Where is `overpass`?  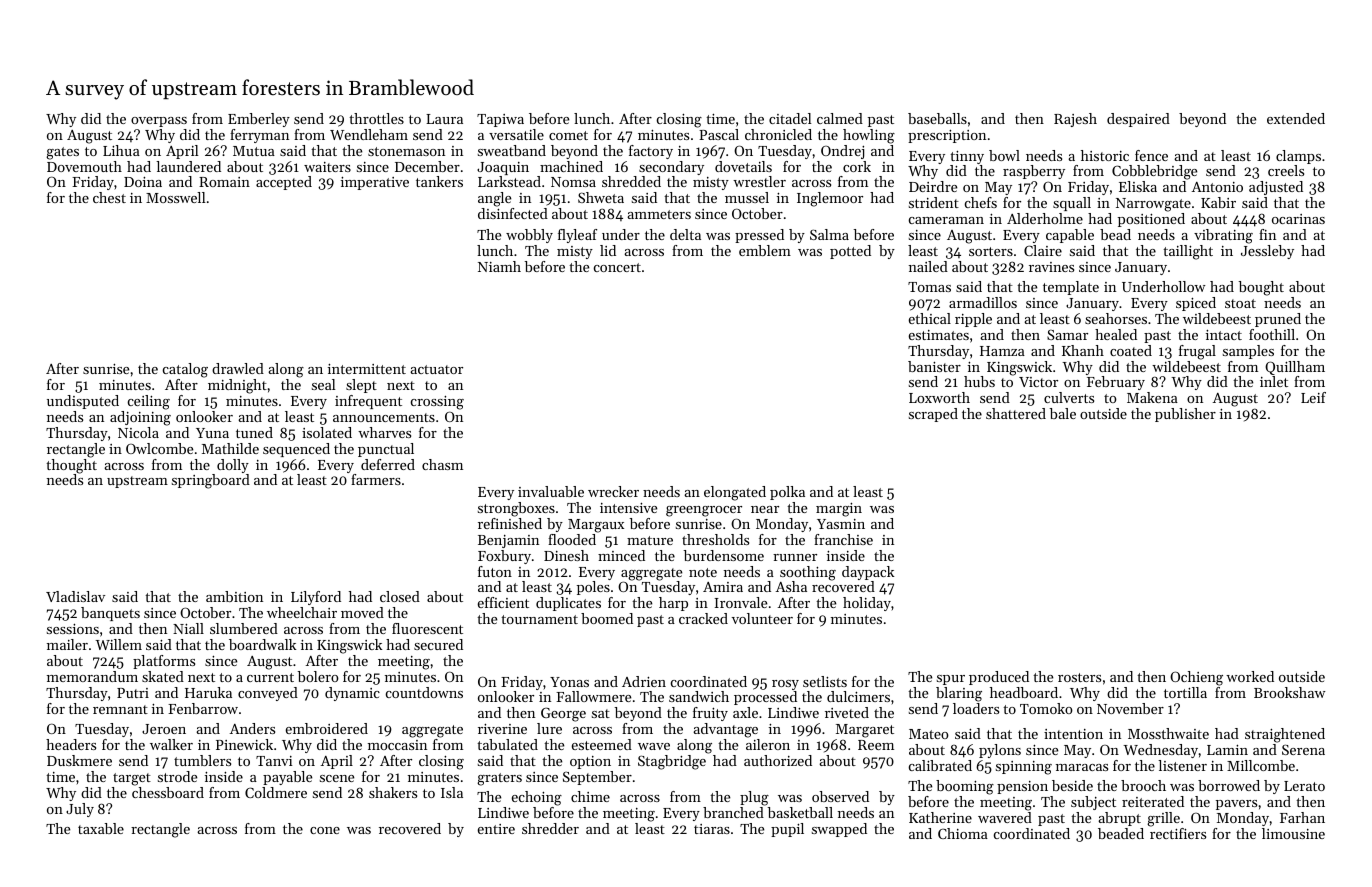 overpass is located at coordinates (159, 122).
